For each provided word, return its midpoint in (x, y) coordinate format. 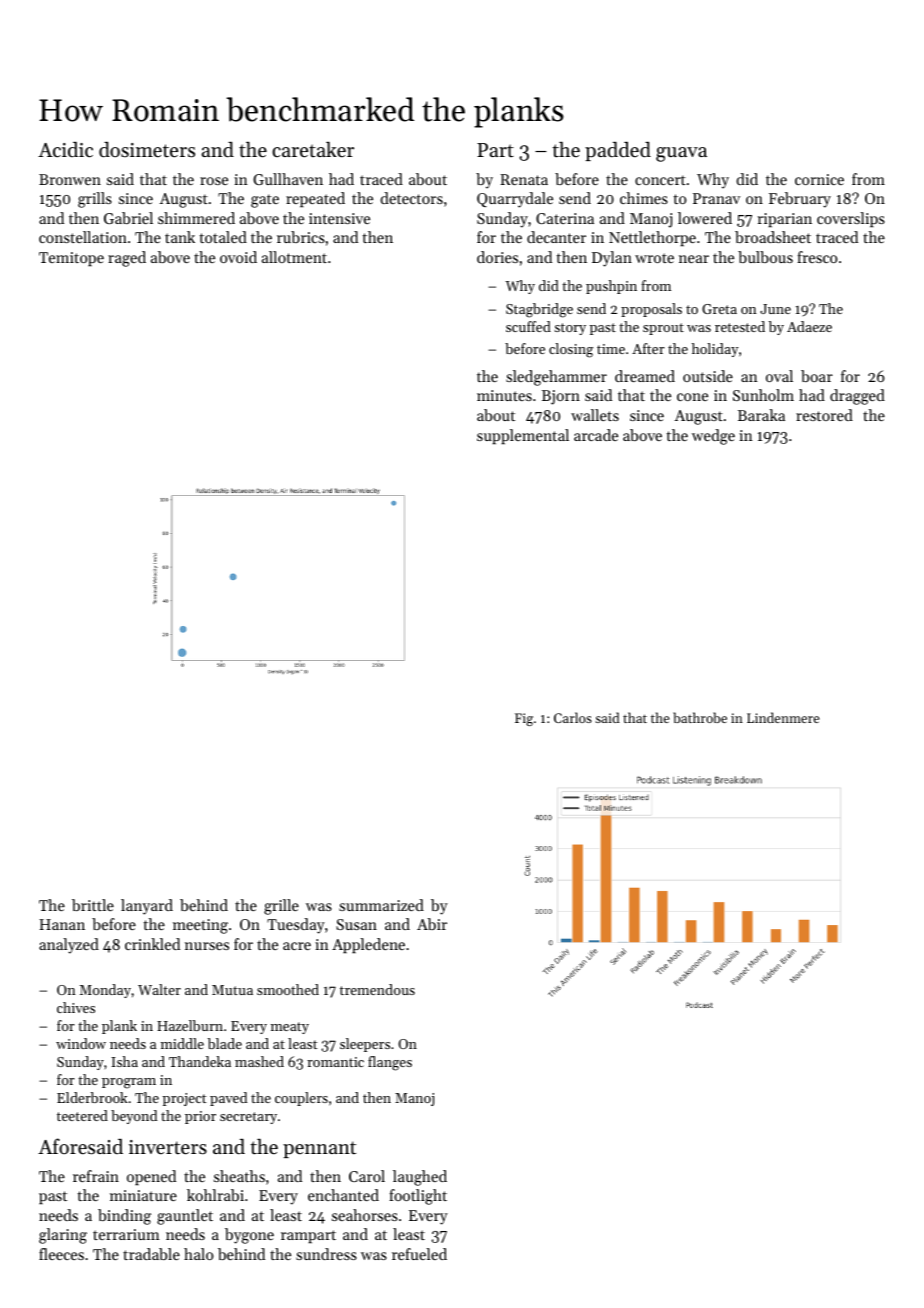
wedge (713, 437)
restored (824, 415)
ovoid (238, 257)
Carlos (573, 717)
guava (681, 154)
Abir (432, 924)
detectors (411, 198)
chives (76, 1007)
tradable (151, 1254)
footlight (418, 1197)
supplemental (523, 436)
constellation (83, 237)
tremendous (377, 989)
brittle (93, 905)
